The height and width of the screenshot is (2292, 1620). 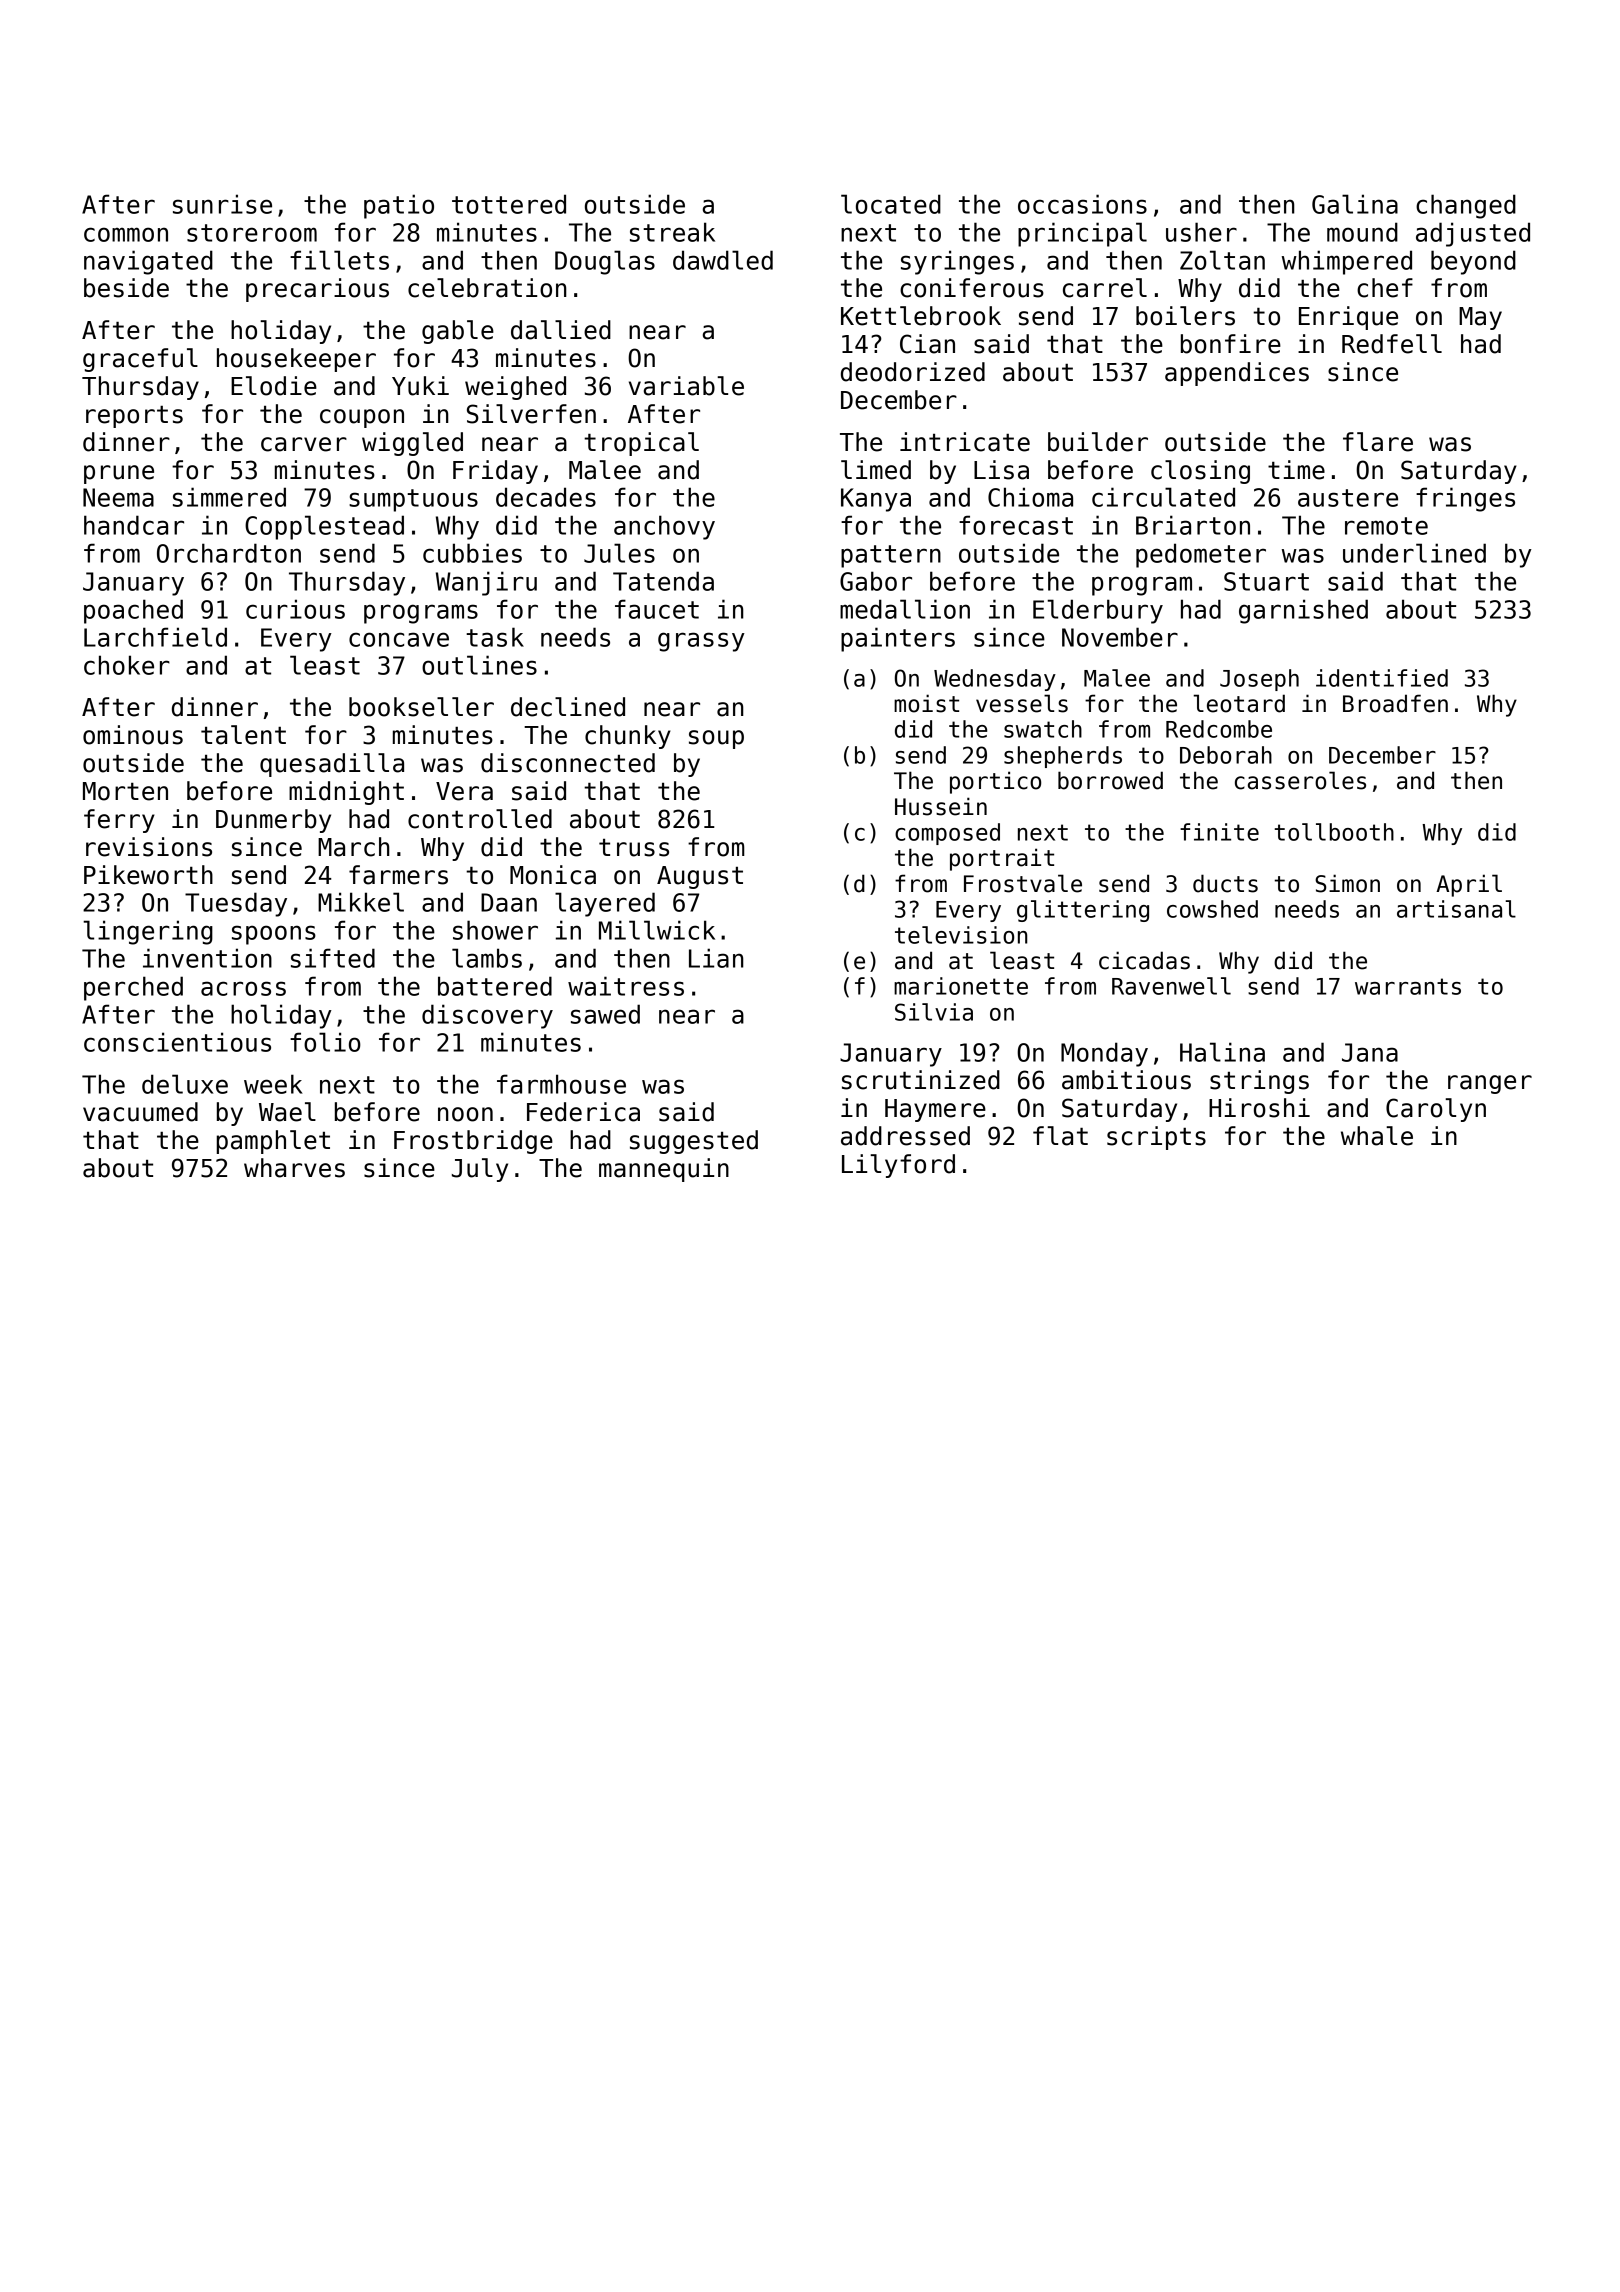 What do you see at coordinates (700, 877) in the screenshot?
I see `August` at bounding box center [700, 877].
